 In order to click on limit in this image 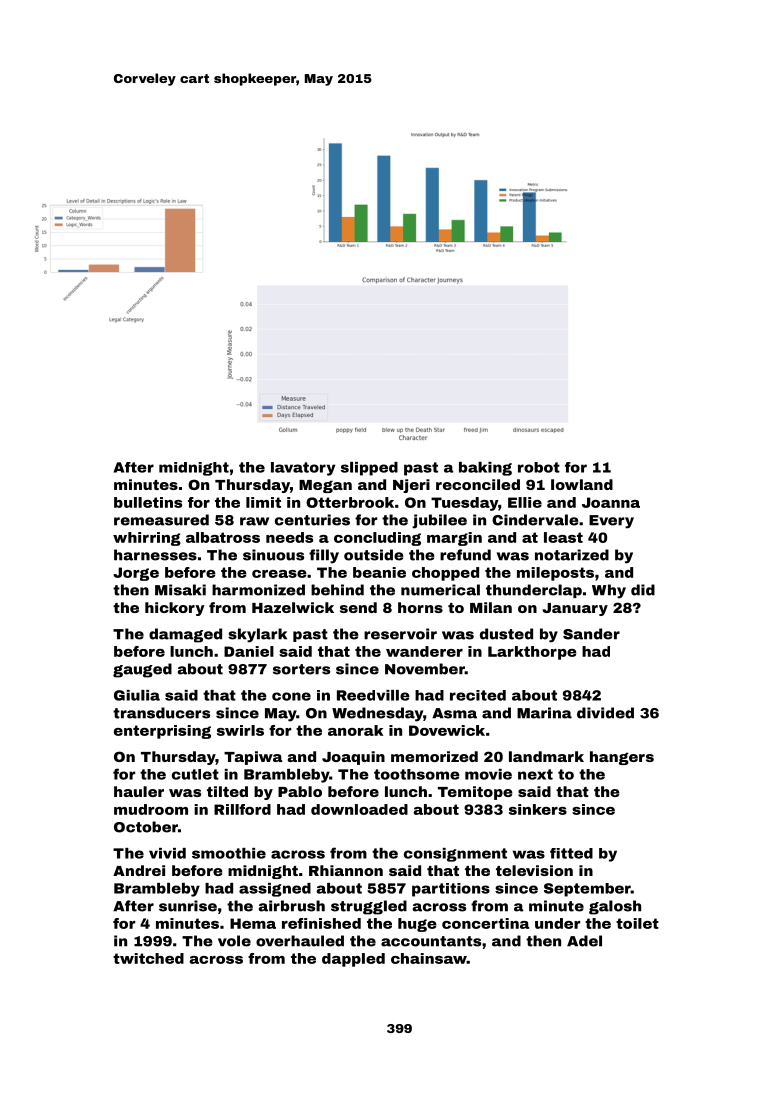, I will do `click(263, 502)`.
